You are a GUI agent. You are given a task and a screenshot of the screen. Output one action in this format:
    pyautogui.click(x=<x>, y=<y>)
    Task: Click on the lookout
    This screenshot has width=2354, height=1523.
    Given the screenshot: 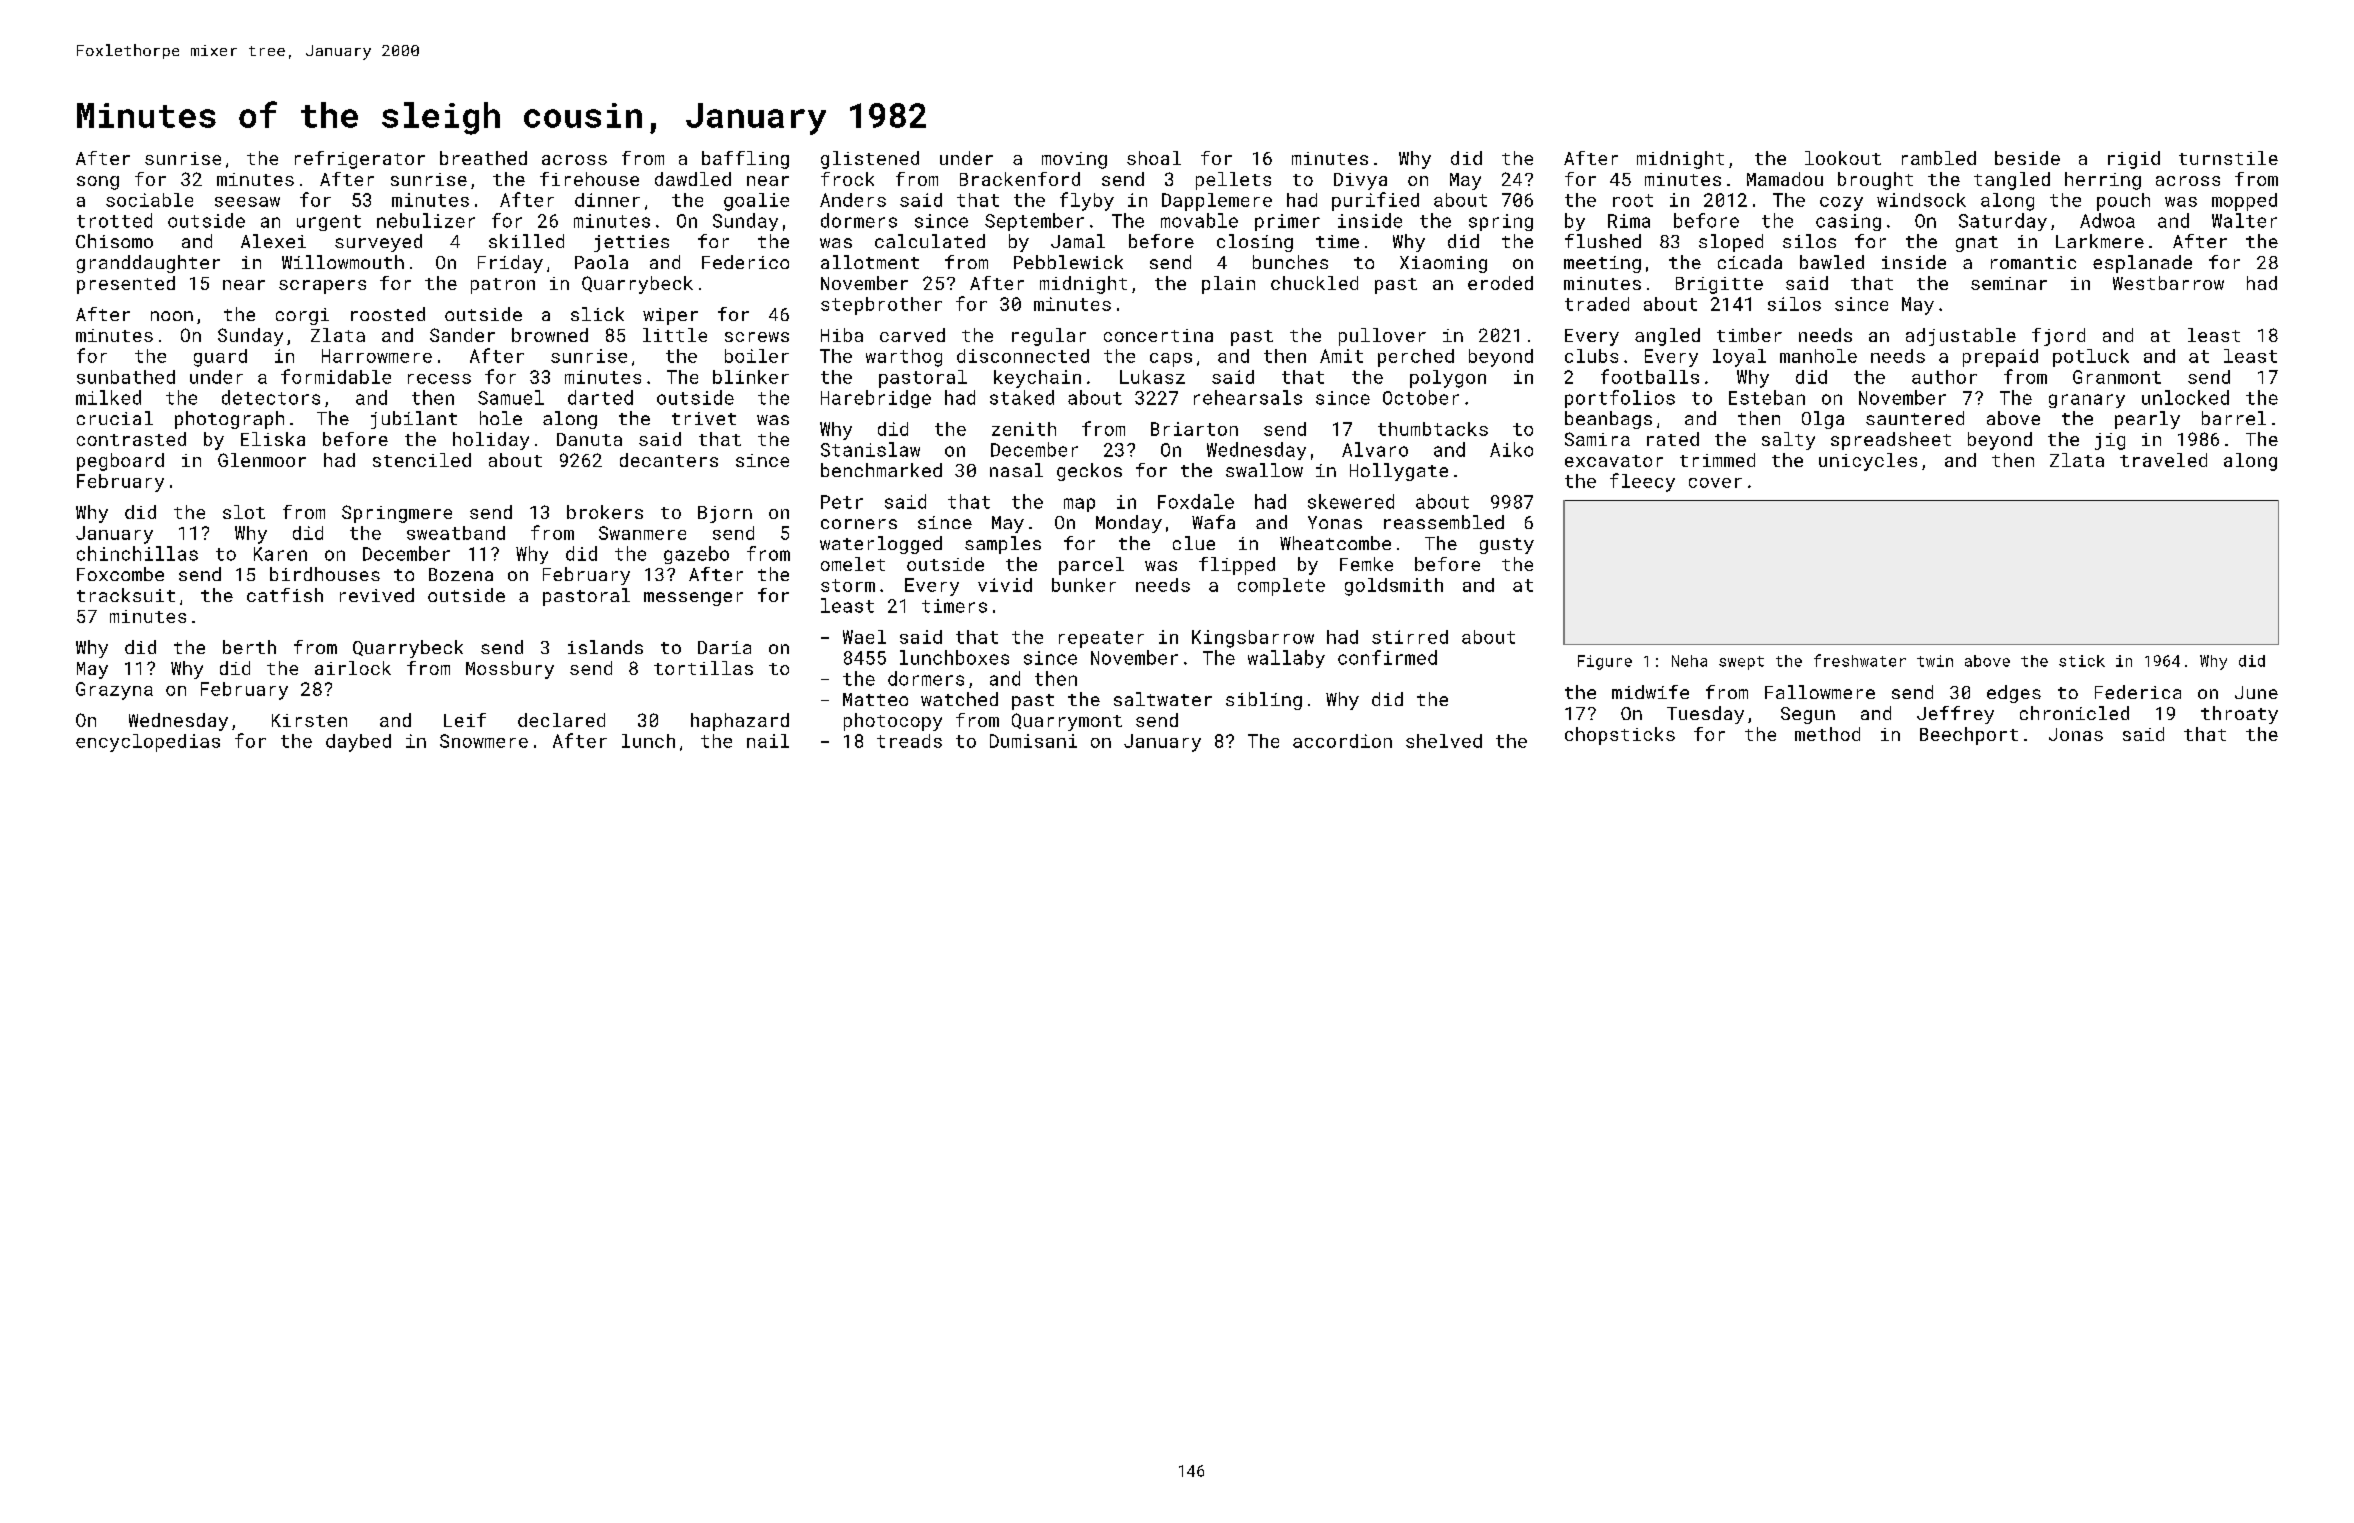 What is the action you would take?
    pyautogui.click(x=1843, y=158)
